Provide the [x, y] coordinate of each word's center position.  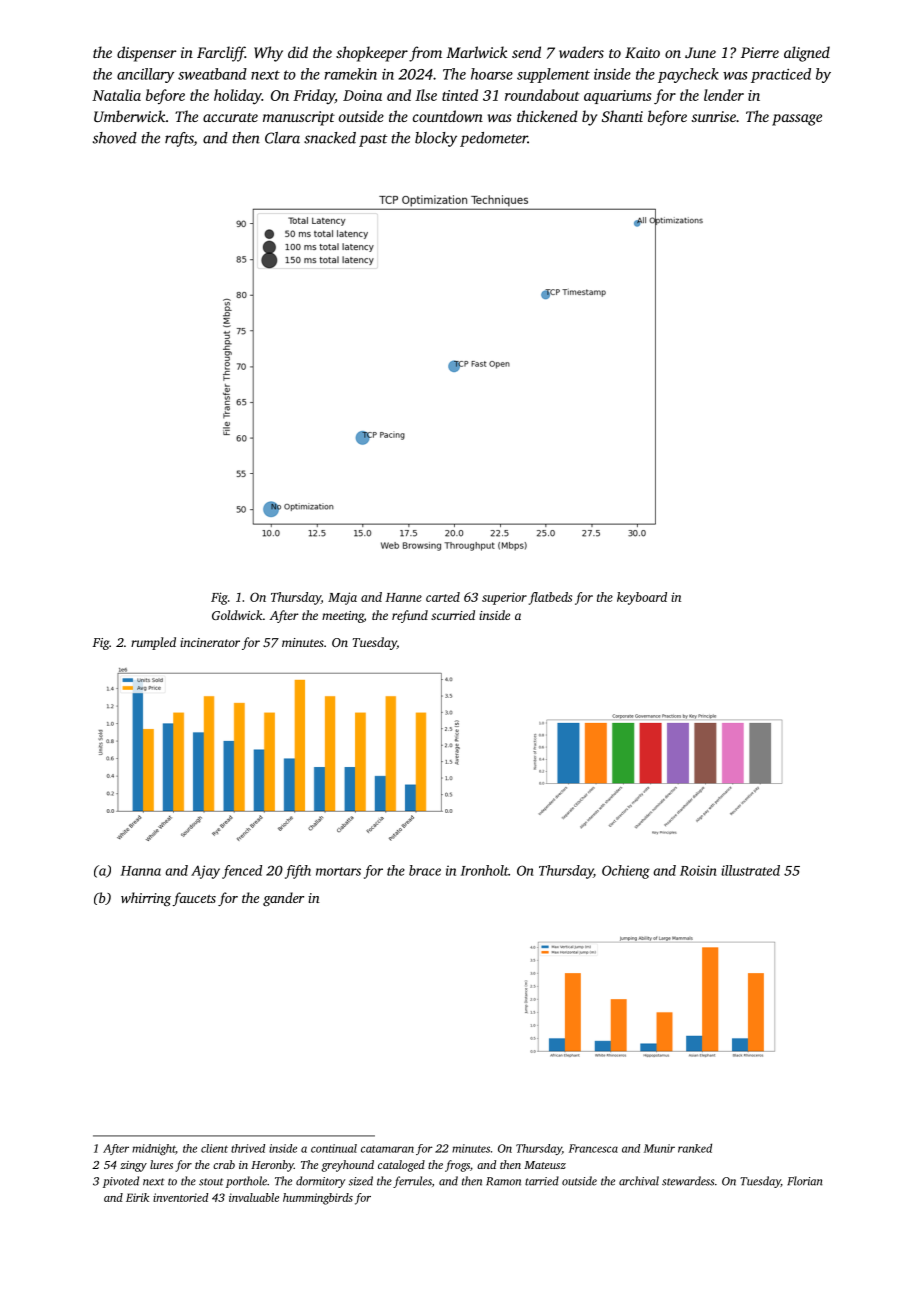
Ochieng [626, 872]
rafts [179, 139]
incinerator [210, 642]
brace [425, 870]
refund [410, 616]
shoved [115, 138]
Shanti [622, 116]
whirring [146, 899]
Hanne [403, 597]
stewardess [688, 1181]
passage [797, 120]
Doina [362, 95]
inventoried [180, 1197]
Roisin [698, 870]
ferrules [412, 1182]
